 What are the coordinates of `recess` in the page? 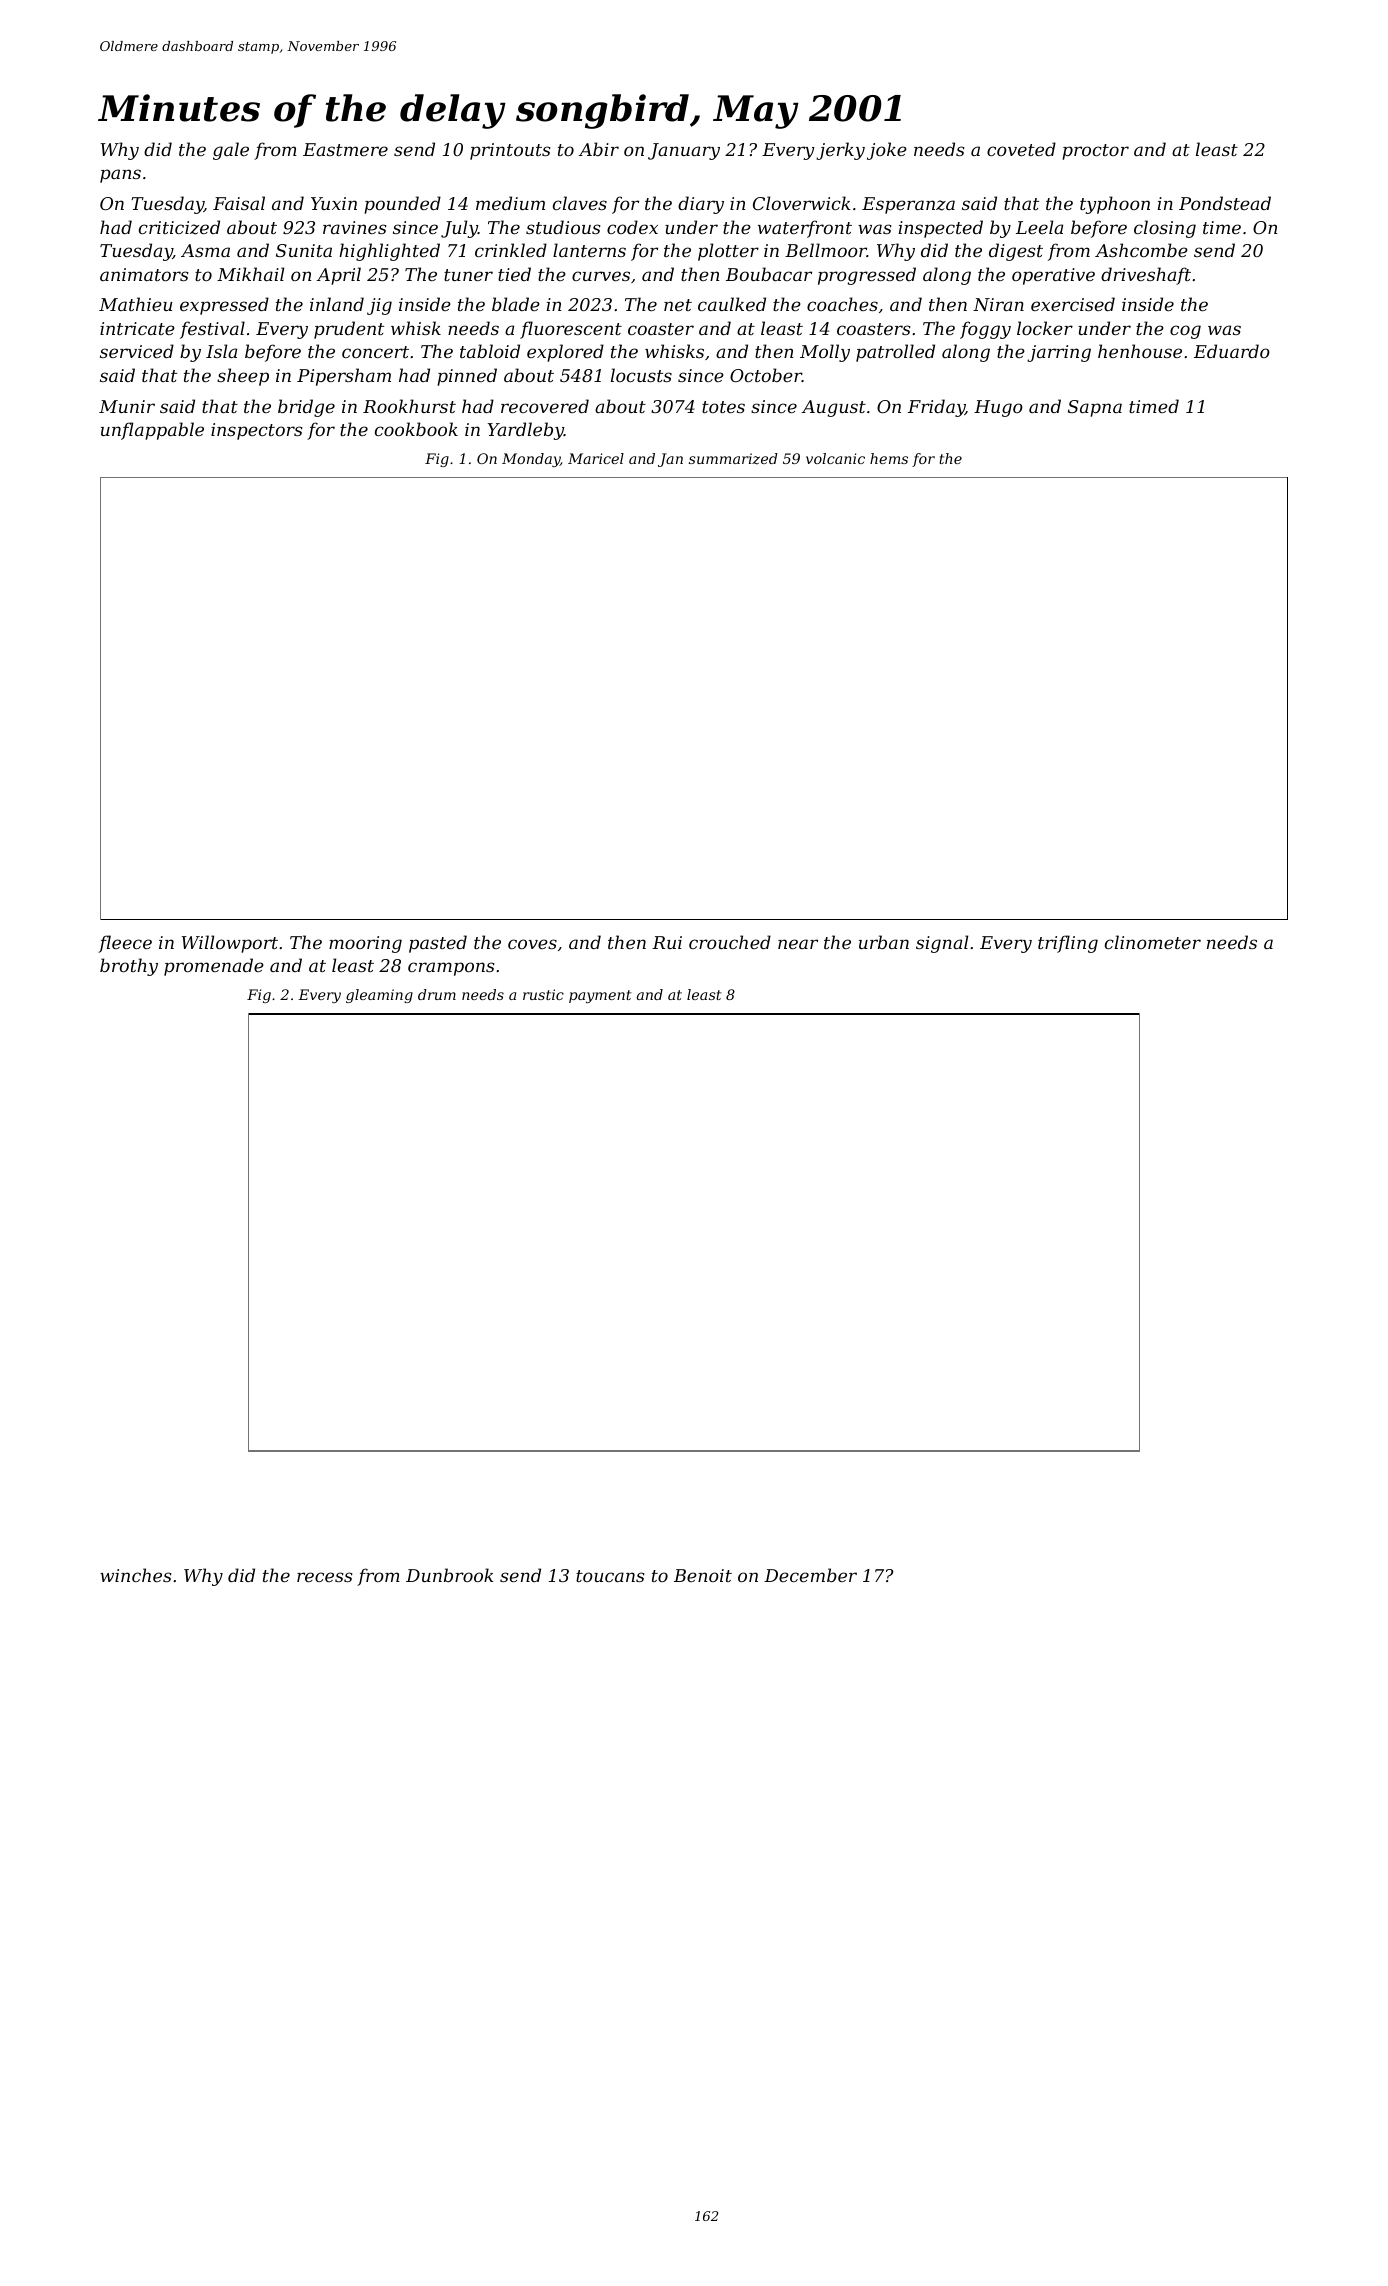 It's located at (325, 1577).
